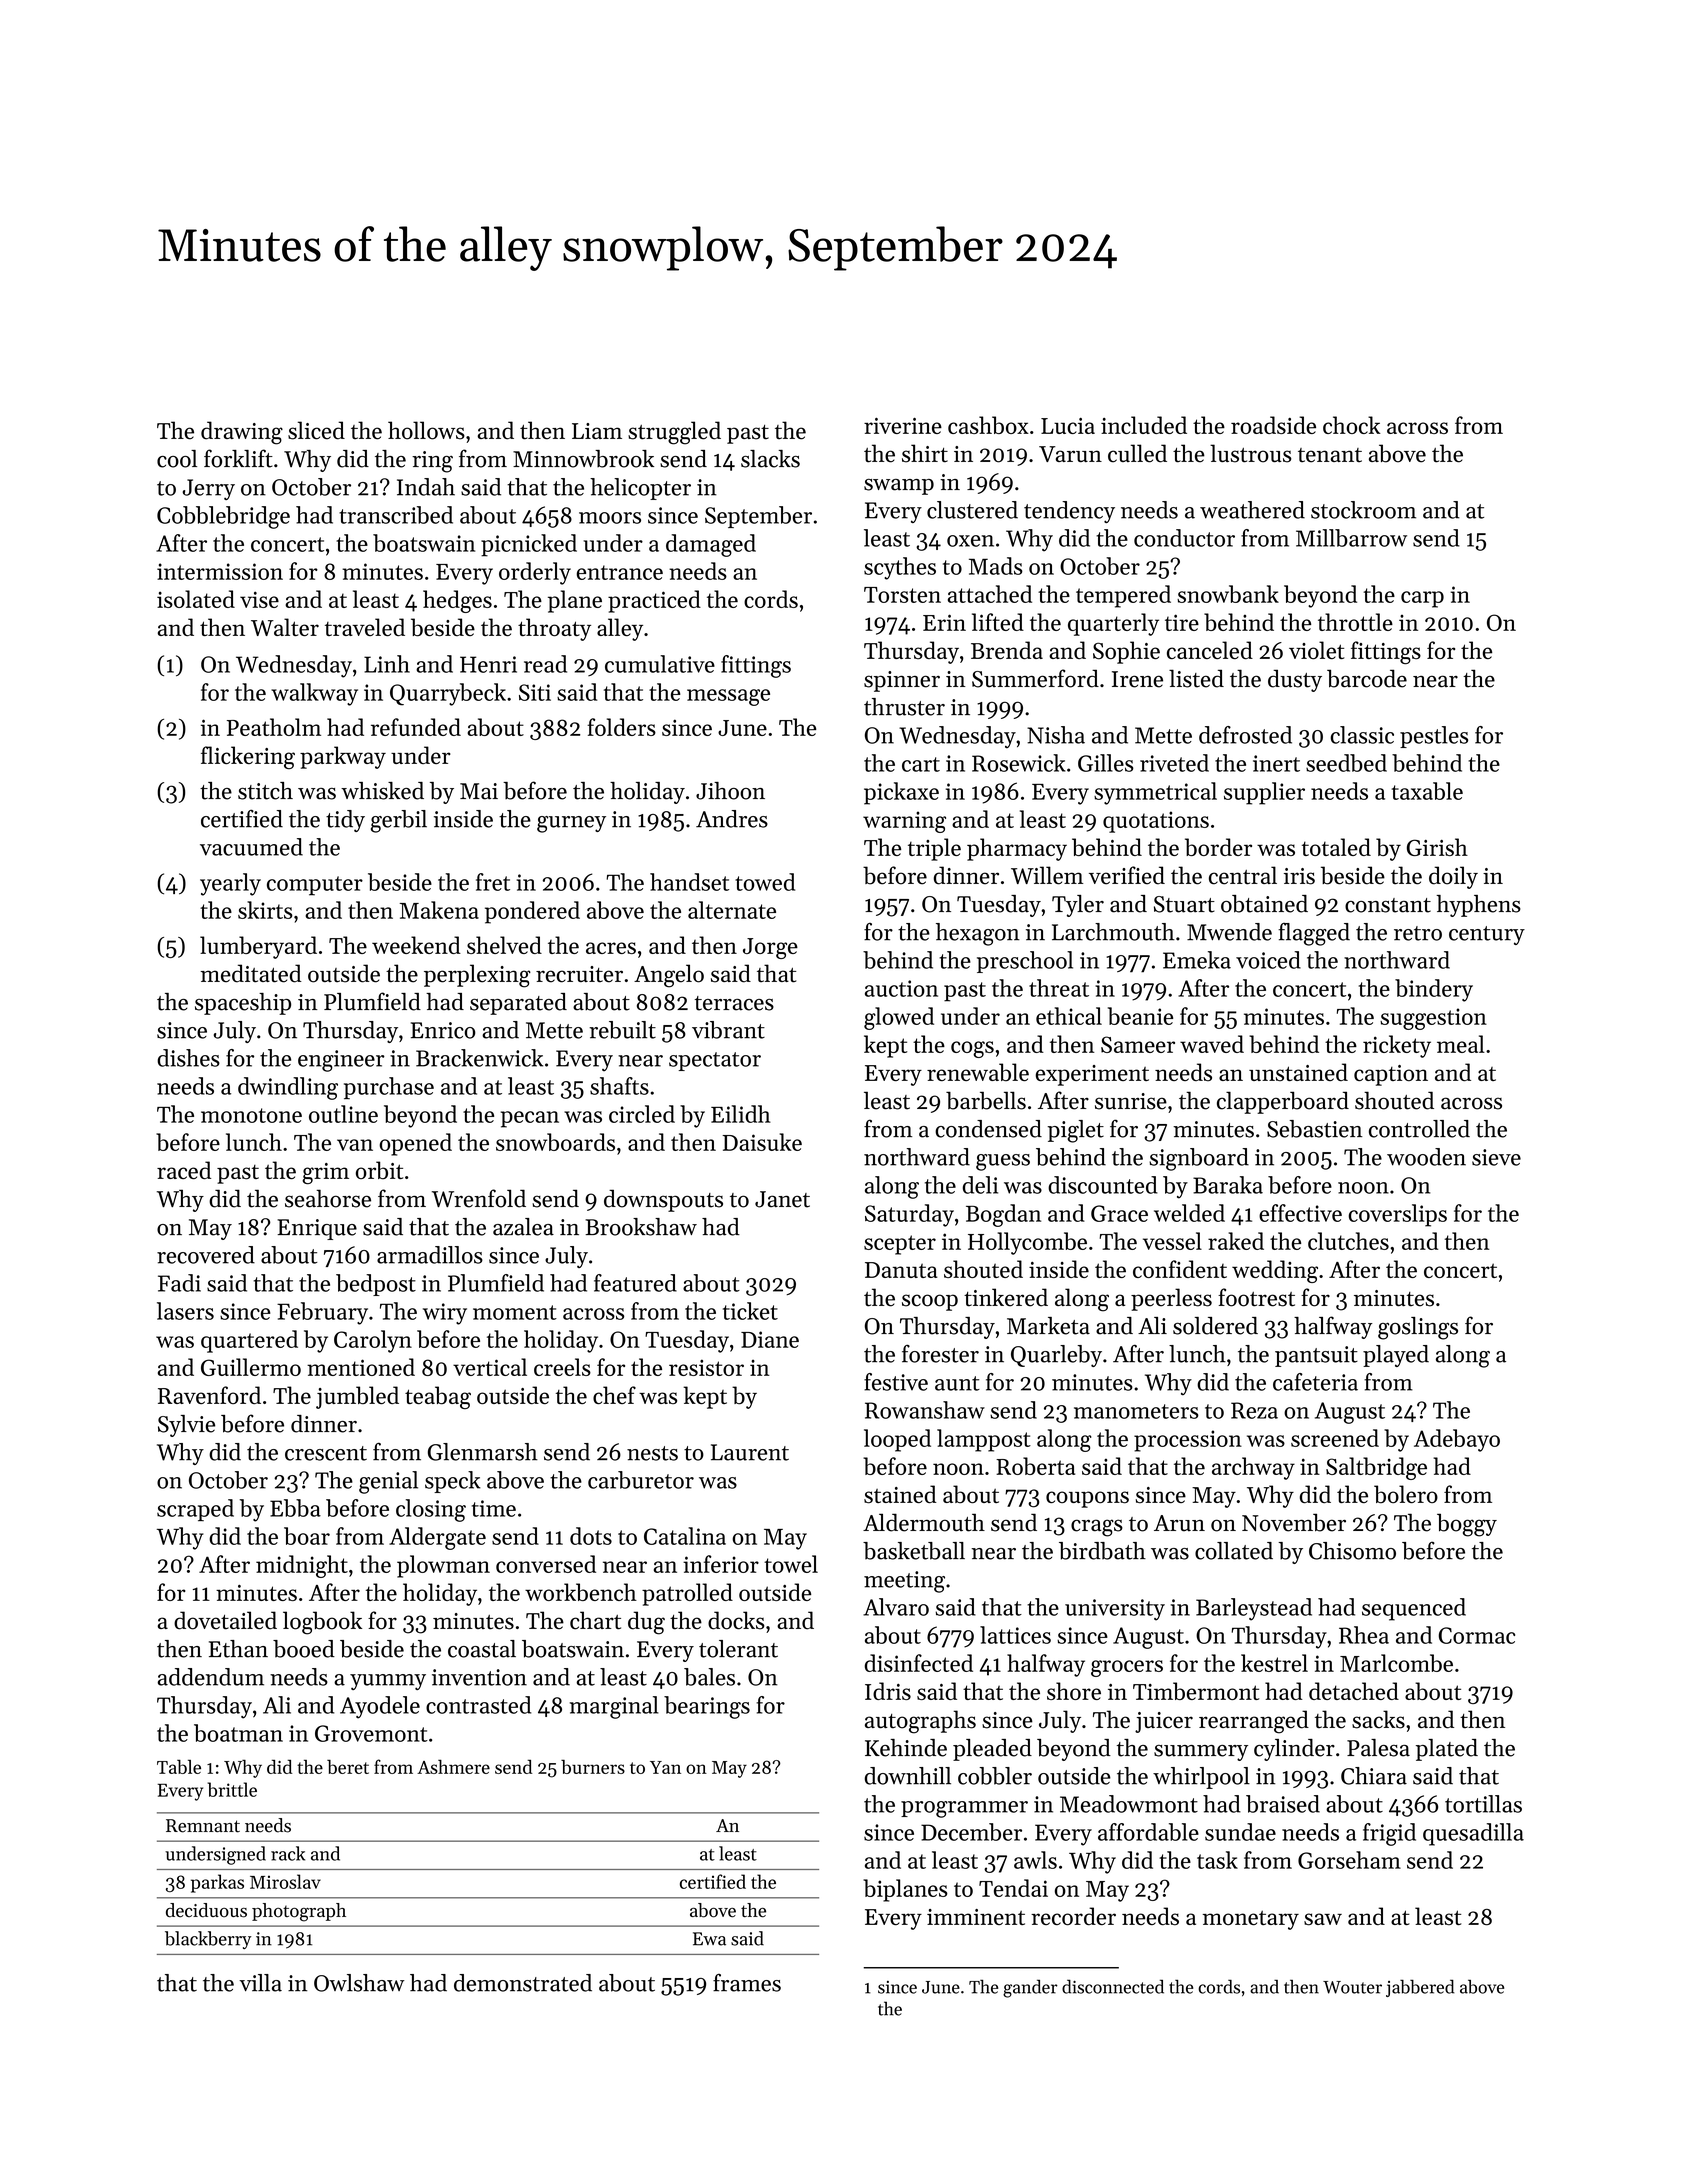 This screenshot has width=1683, height=2178. I want to click on welded, so click(1189, 1213).
